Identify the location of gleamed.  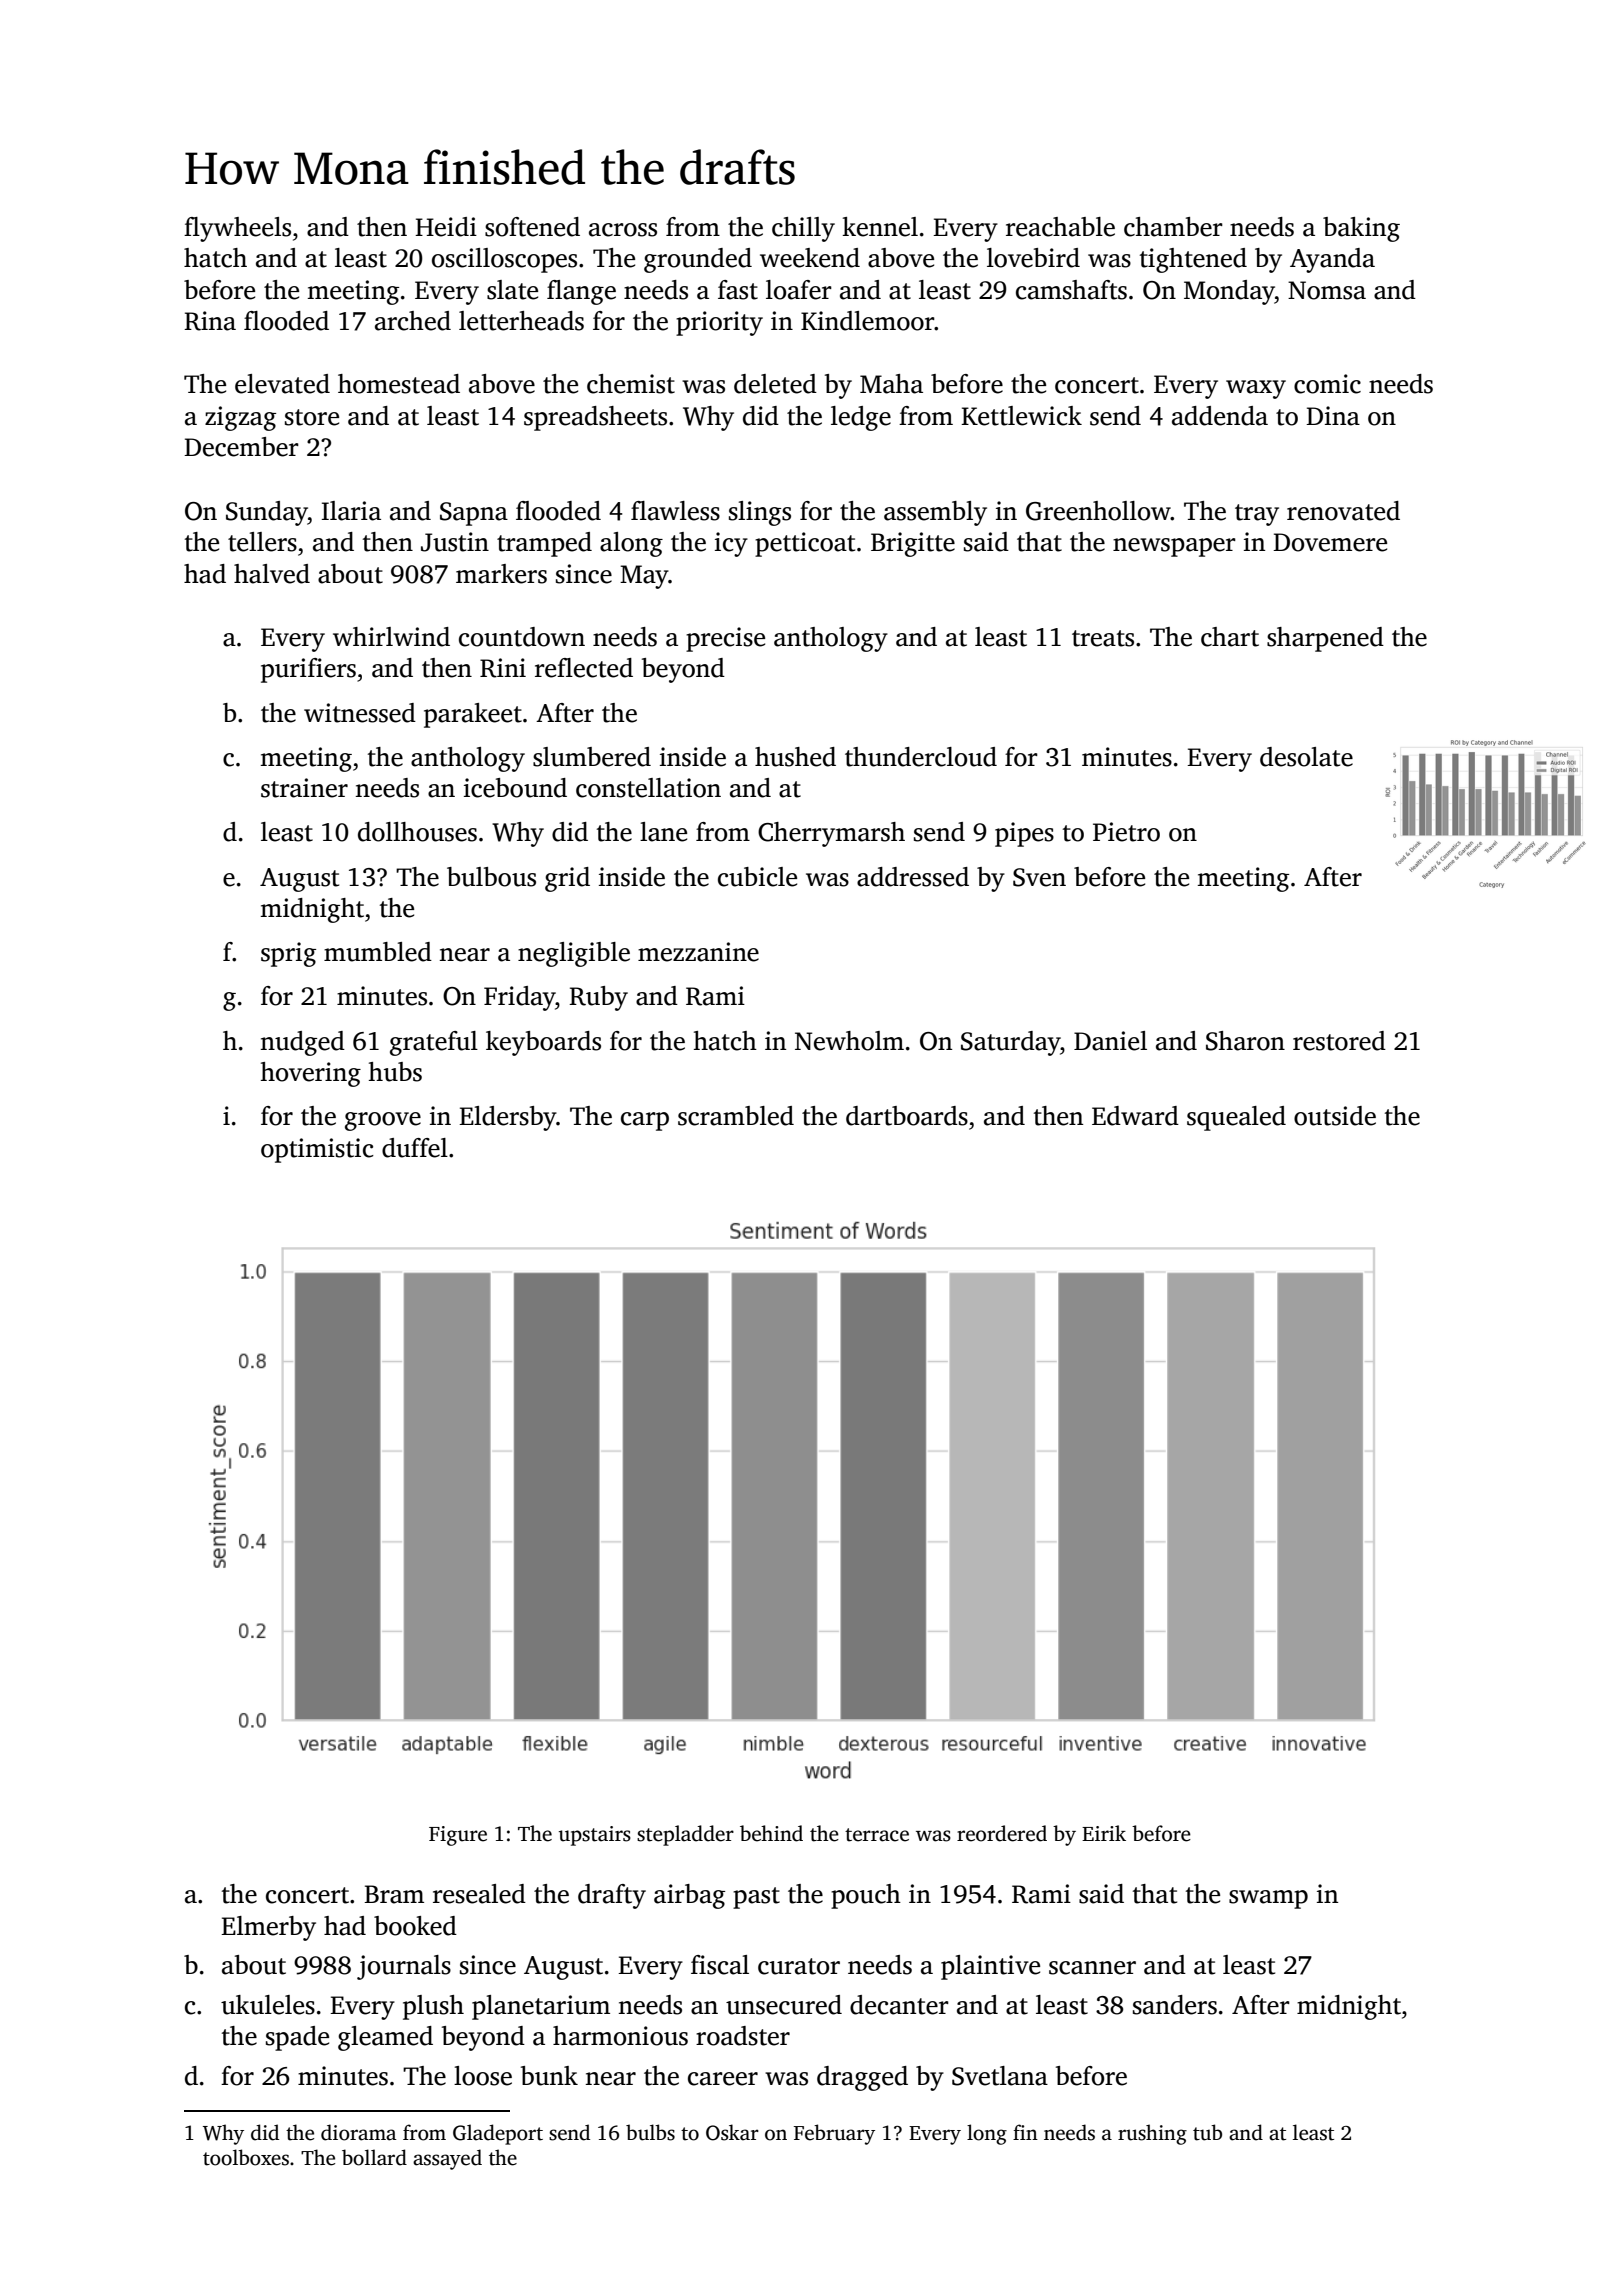
(385, 2038).
